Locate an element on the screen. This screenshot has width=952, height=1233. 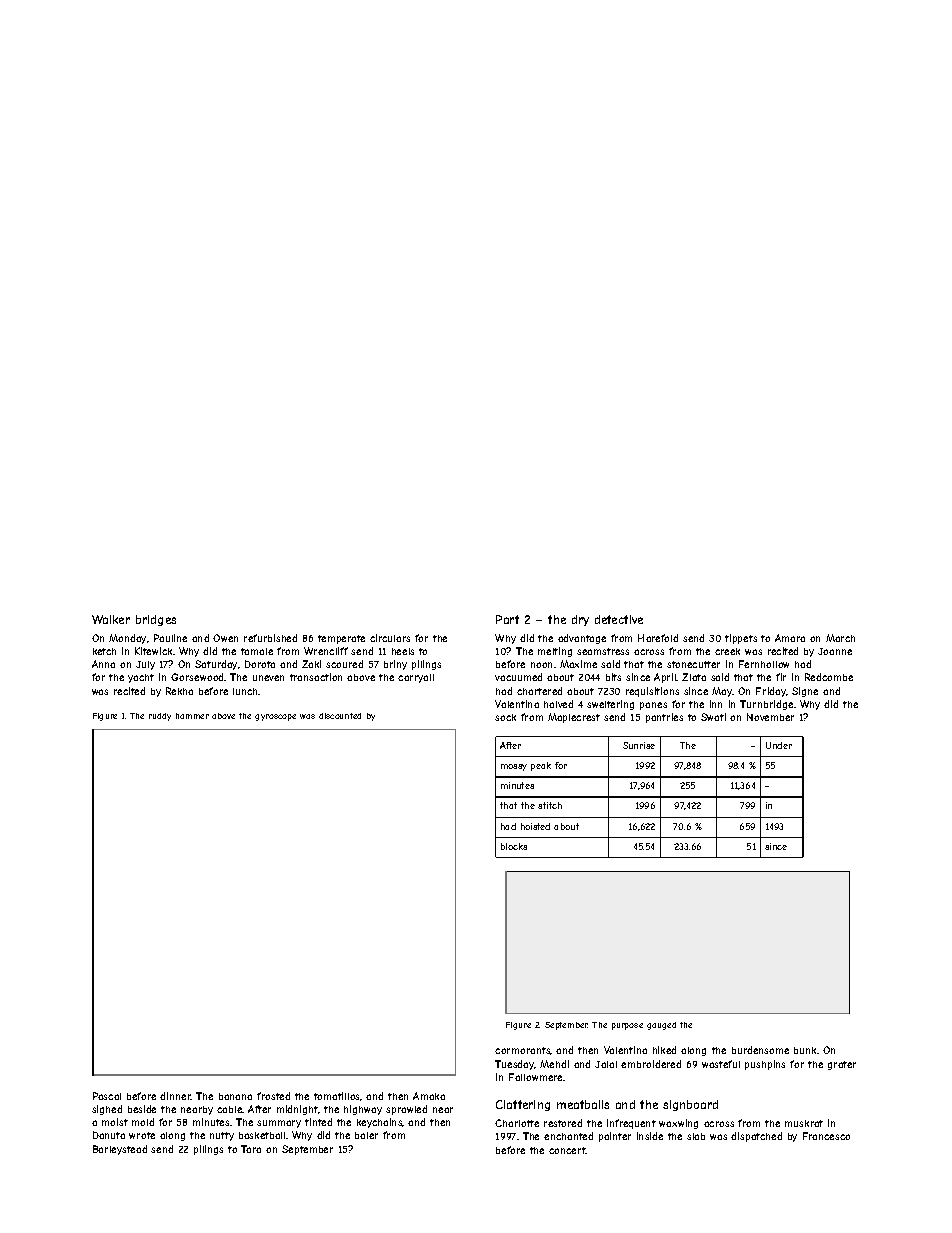
banana is located at coordinates (235, 1096).
